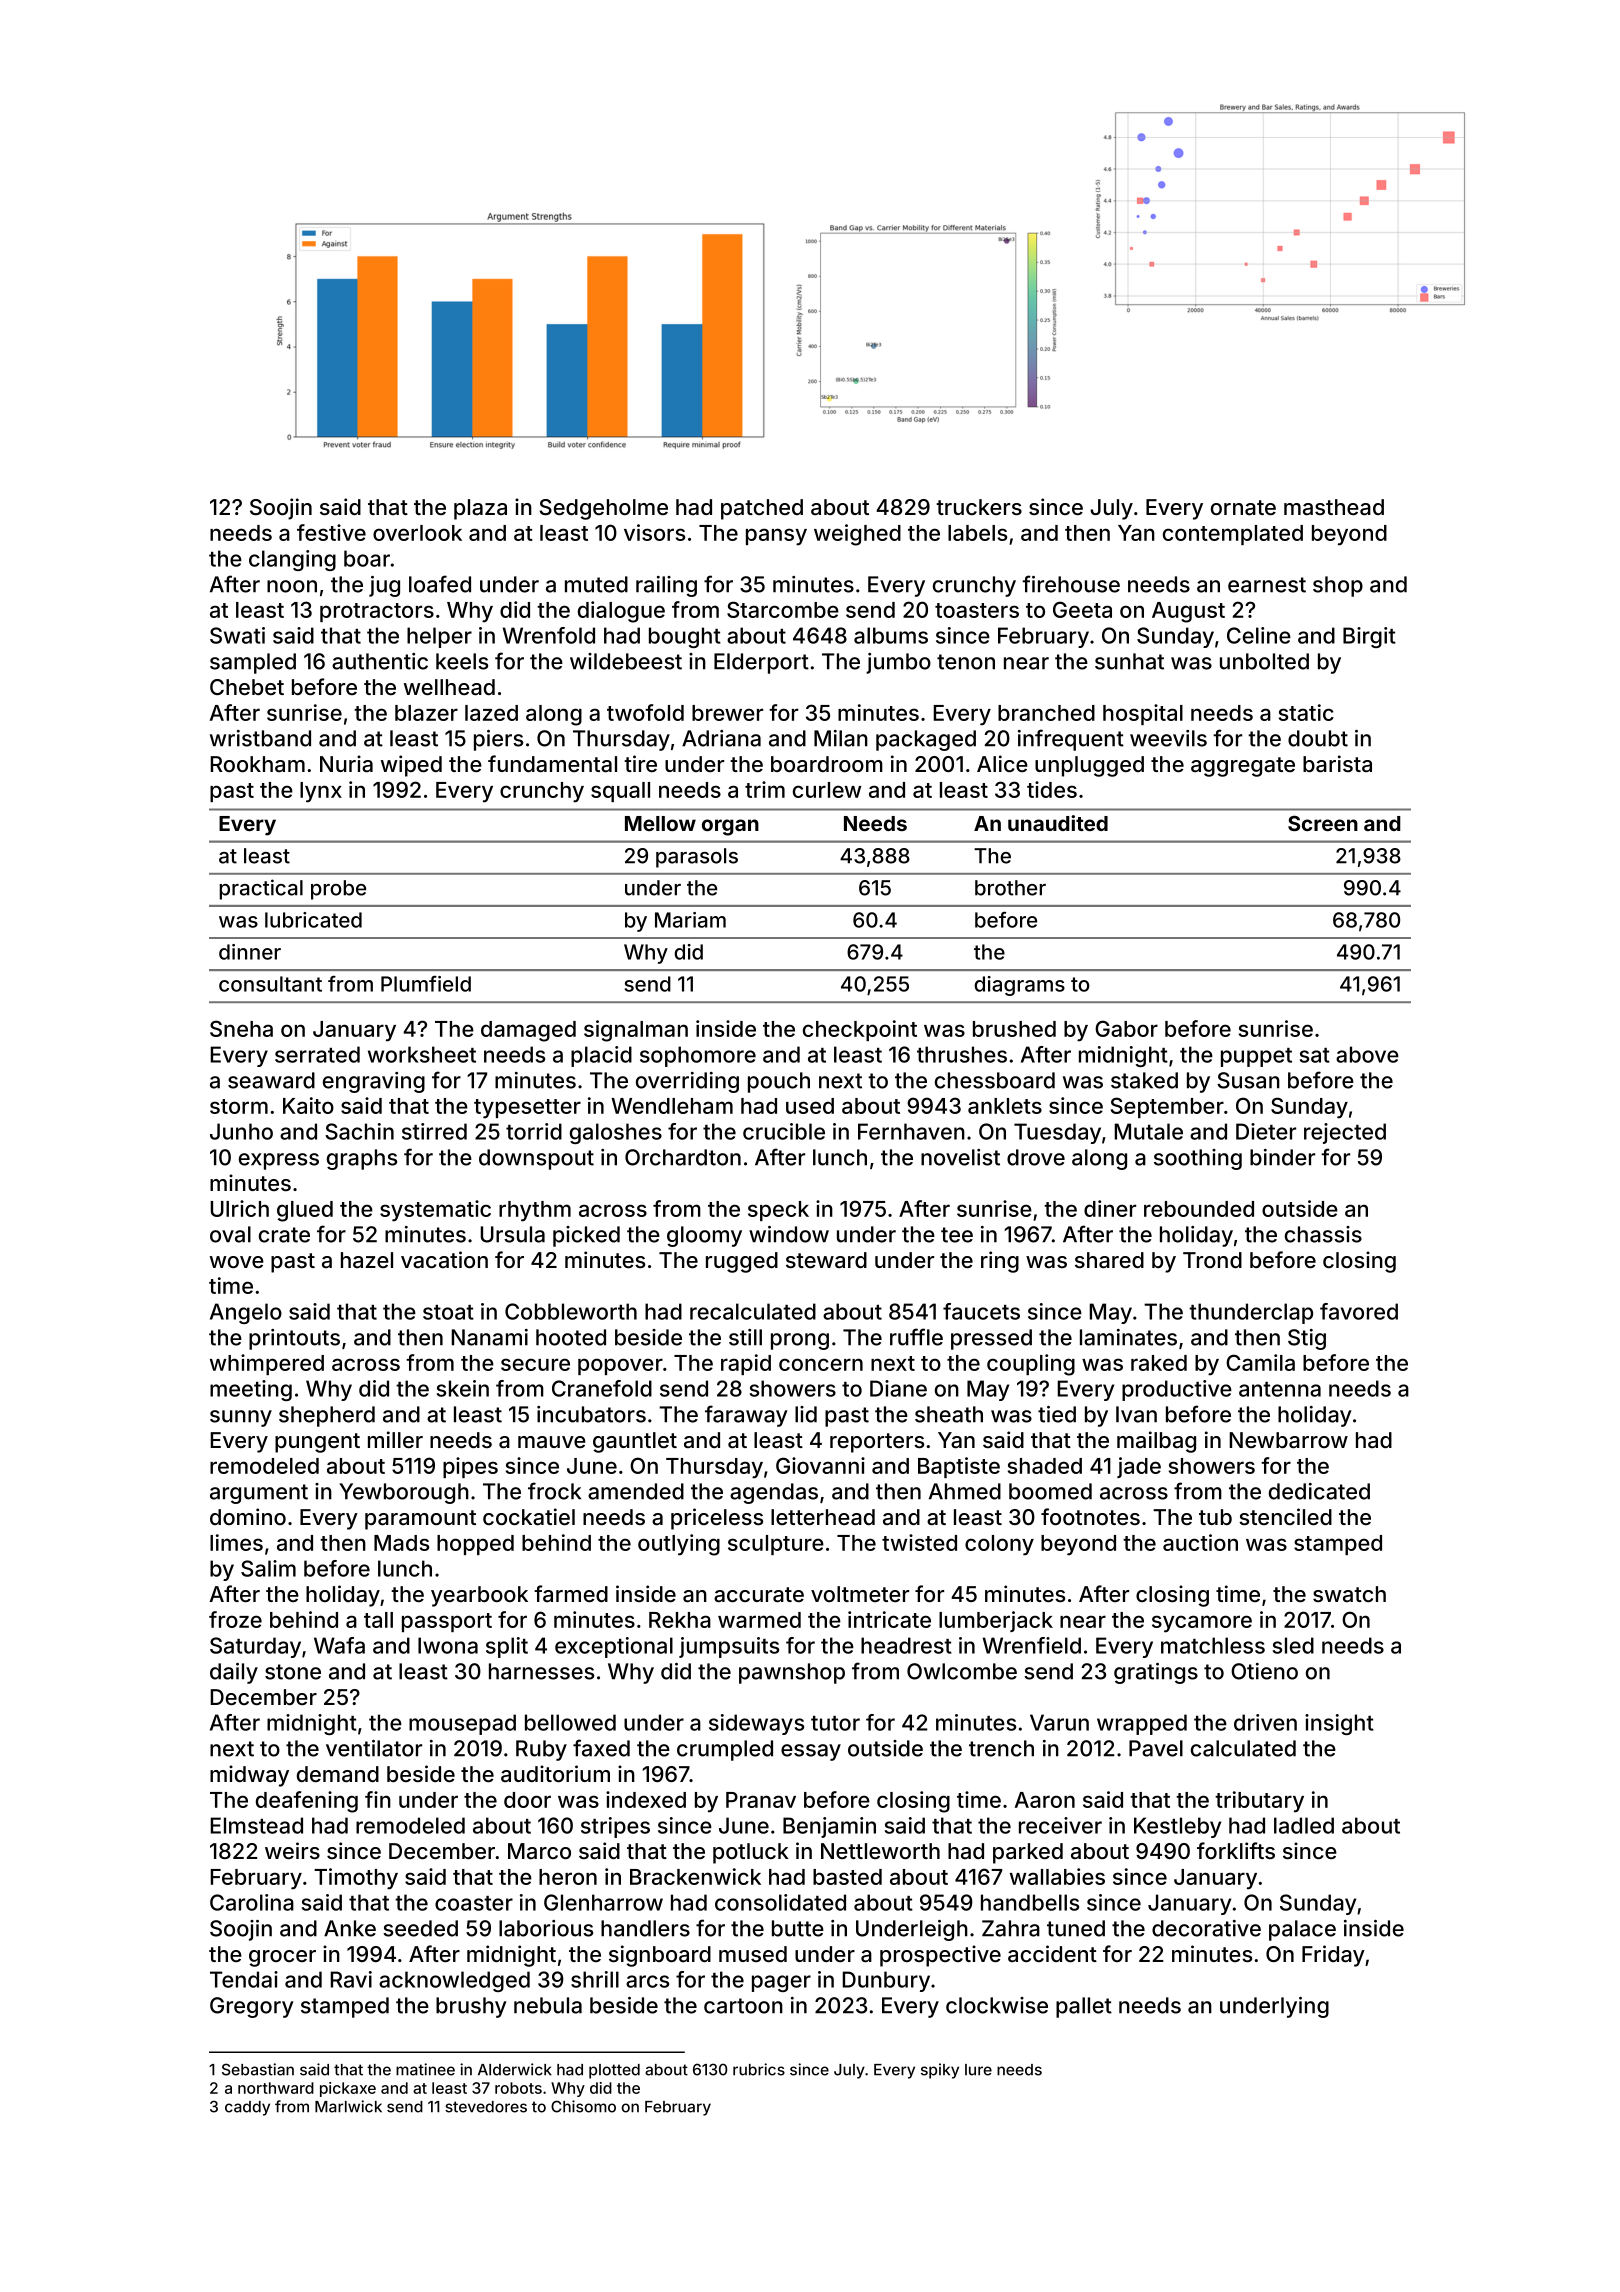 This page has width=1620, height=2292. Describe the element at coordinates (841, 738) in the page. I see `Milan` at that location.
